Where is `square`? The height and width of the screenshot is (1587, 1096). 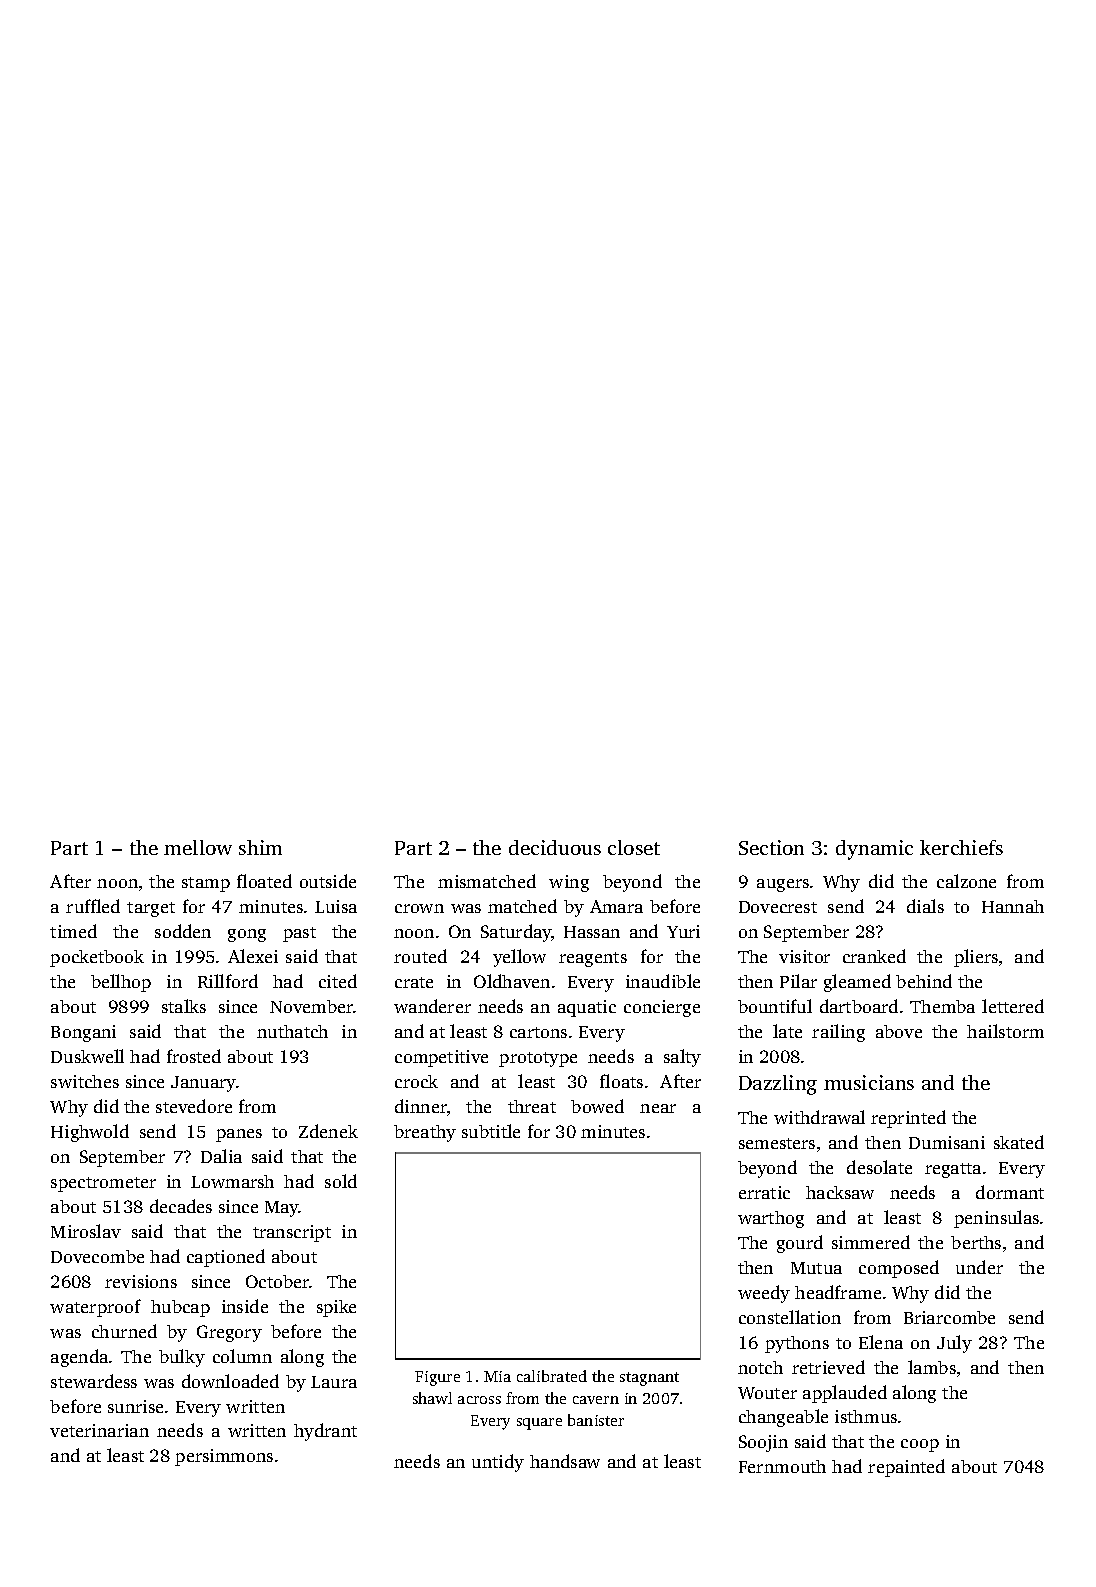 square is located at coordinates (539, 1424).
